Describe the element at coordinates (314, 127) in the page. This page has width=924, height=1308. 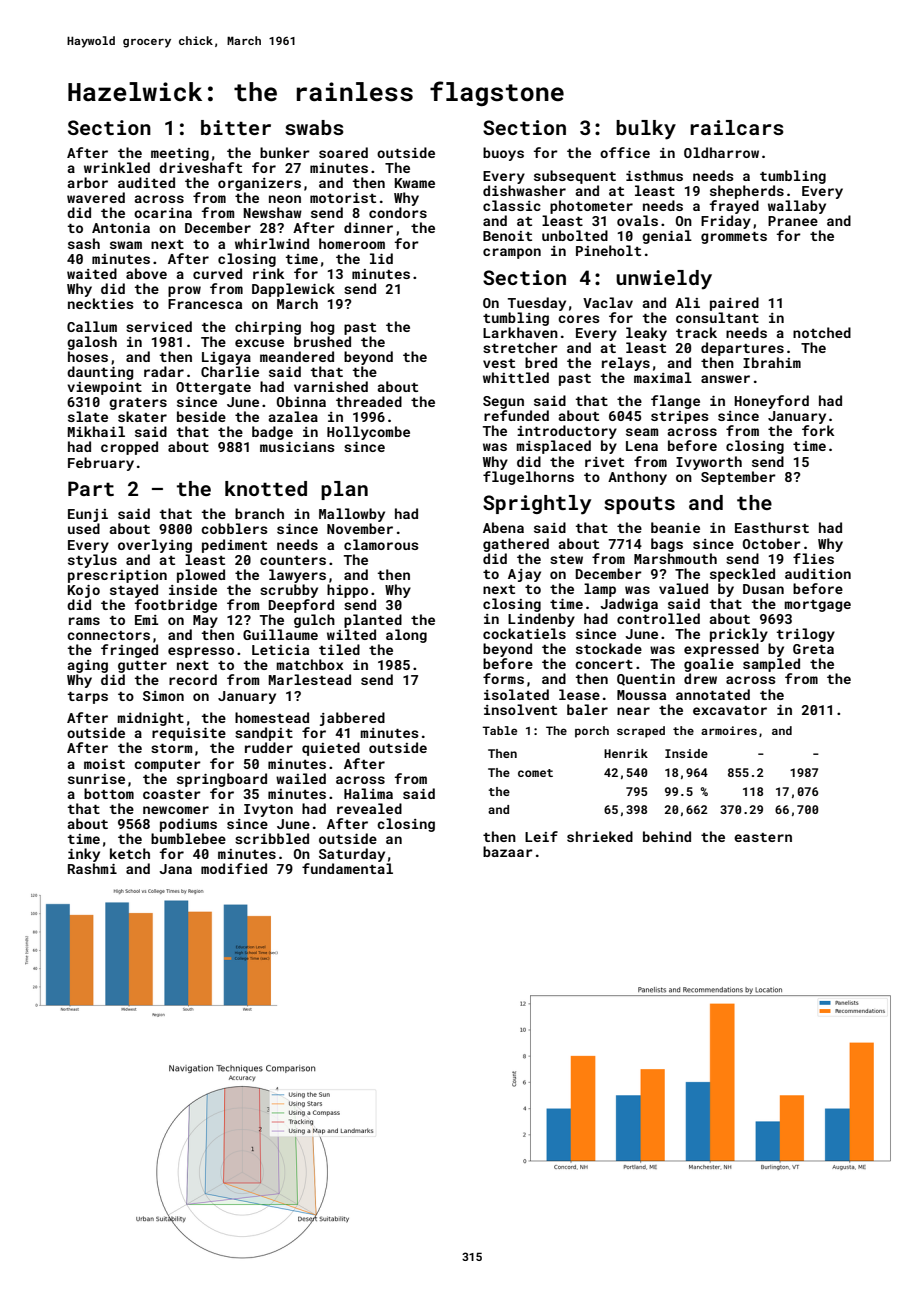
I see `swabs` at that location.
